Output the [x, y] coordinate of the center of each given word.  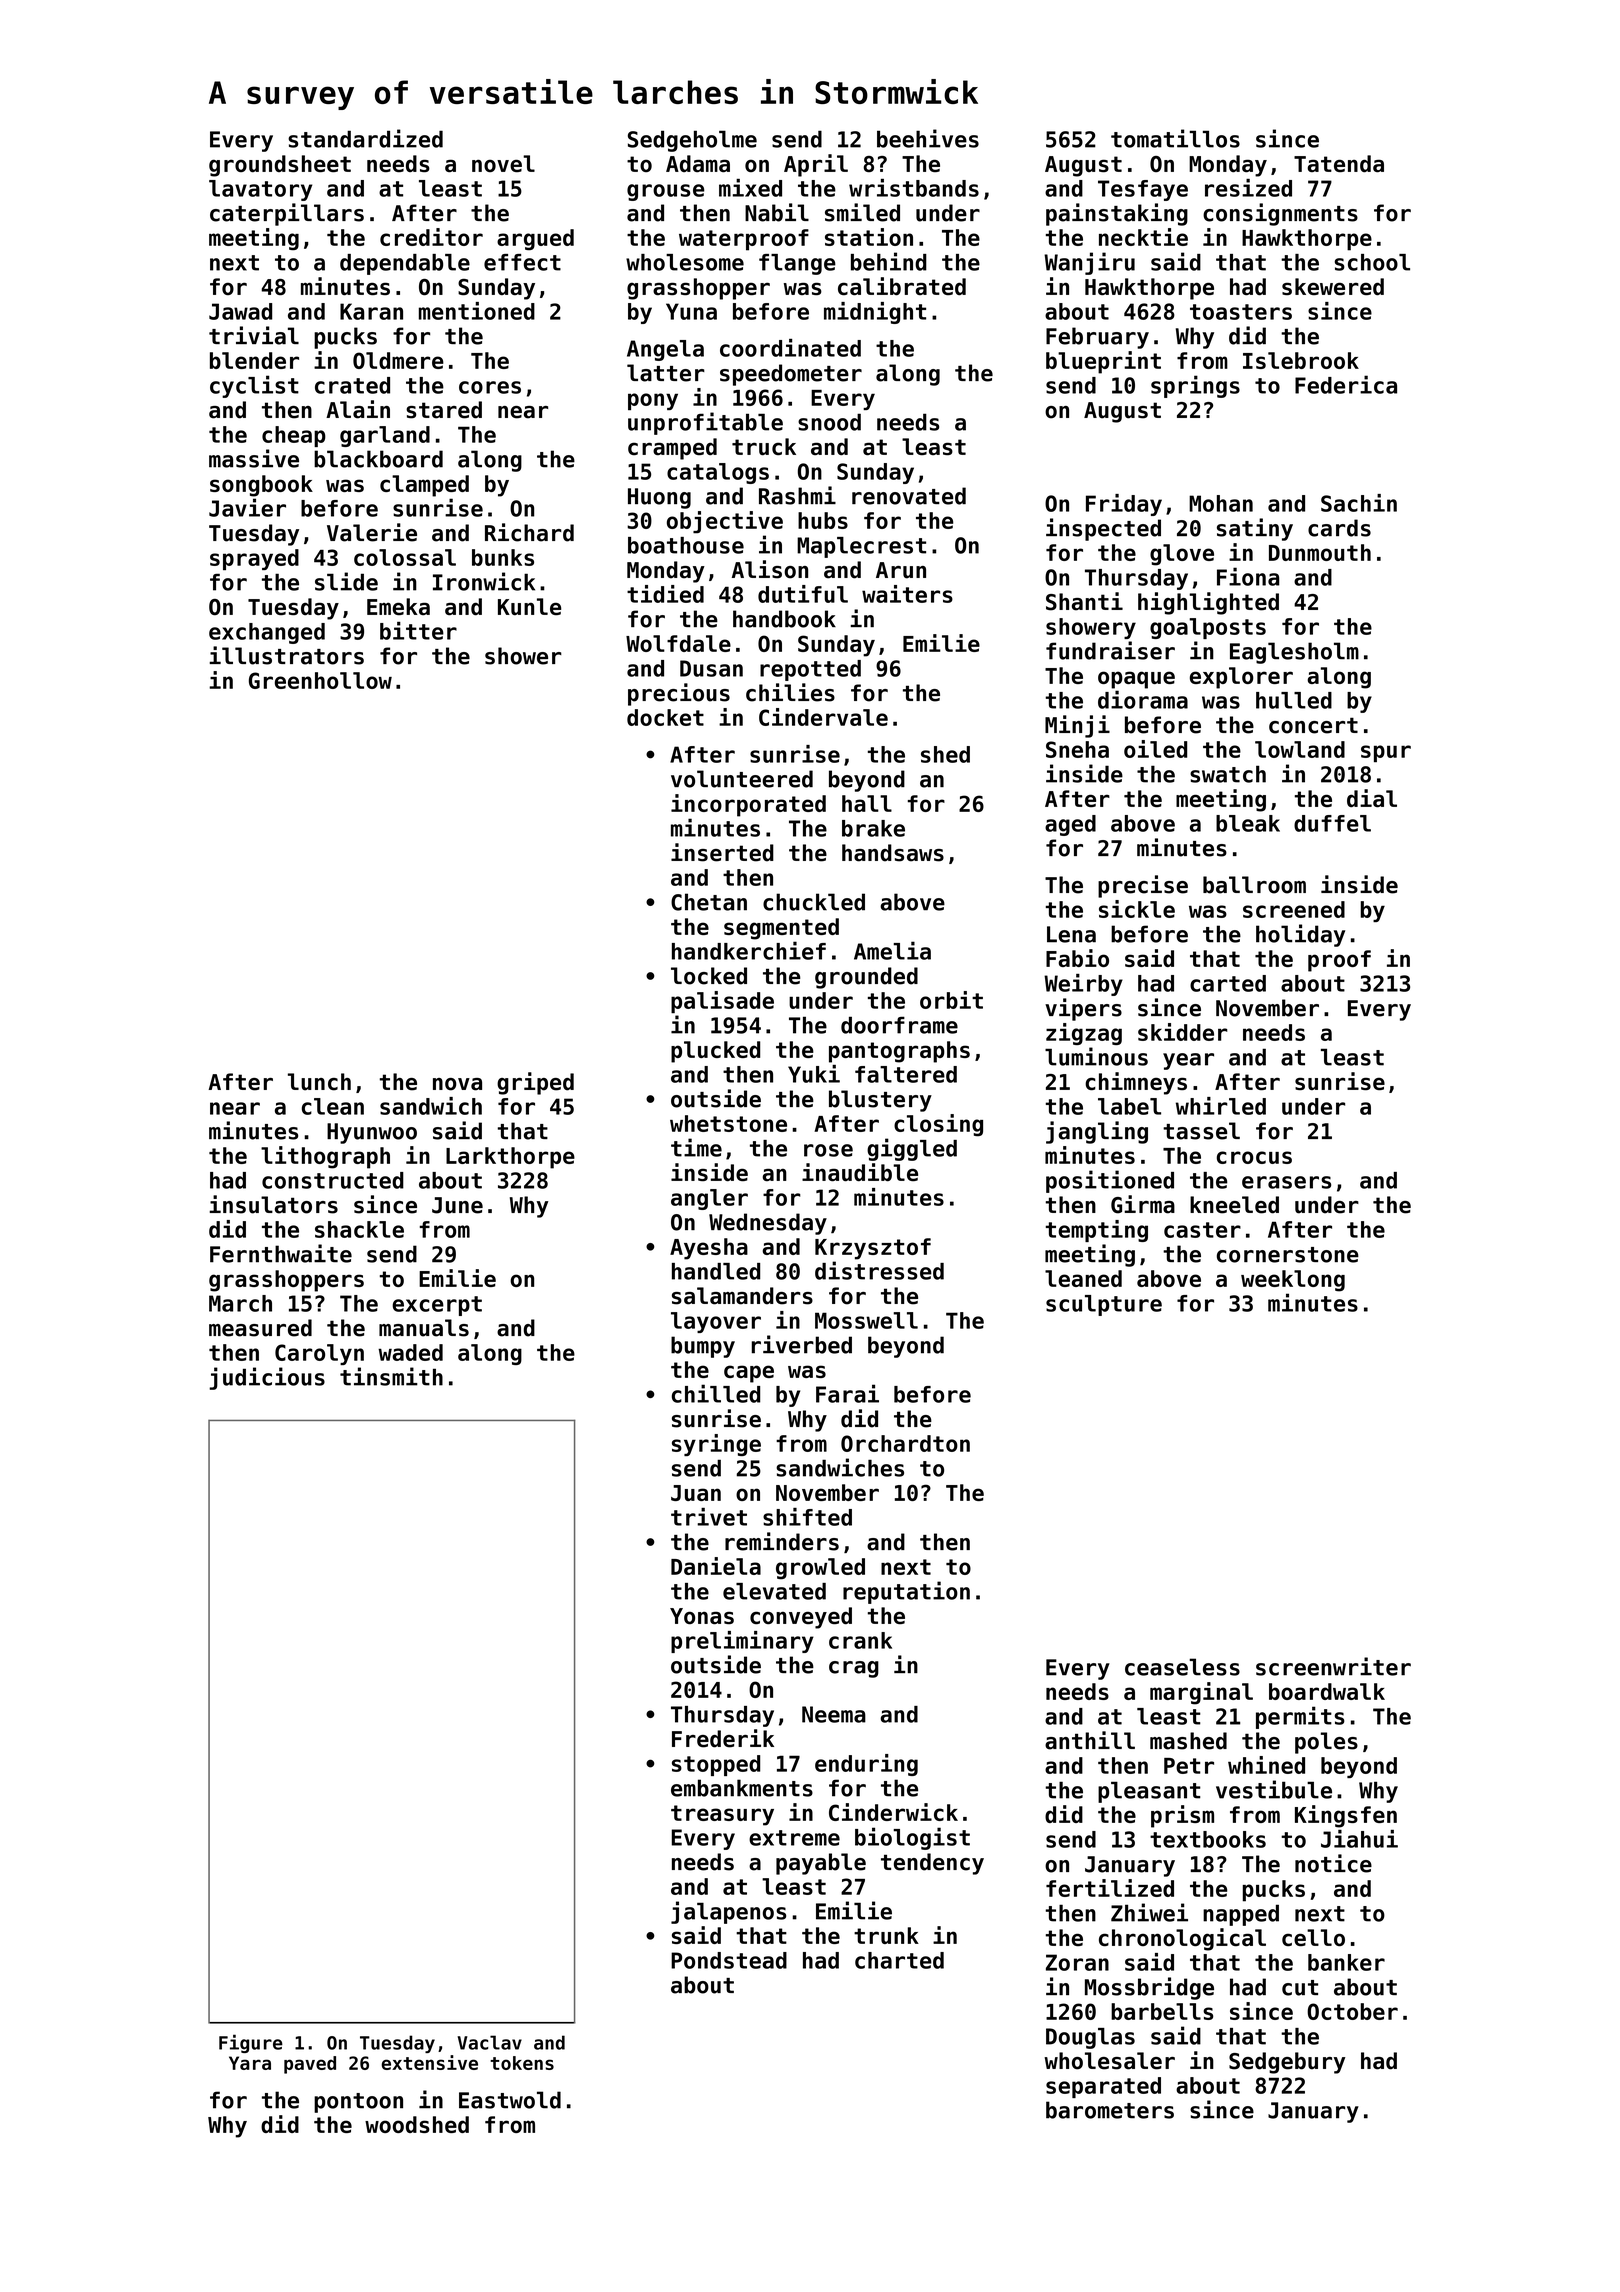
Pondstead [729, 1960]
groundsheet [280, 166]
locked [709, 976]
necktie [1143, 237]
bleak [1248, 823]
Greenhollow [320, 680]
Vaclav [489, 2042]
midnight [875, 313]
